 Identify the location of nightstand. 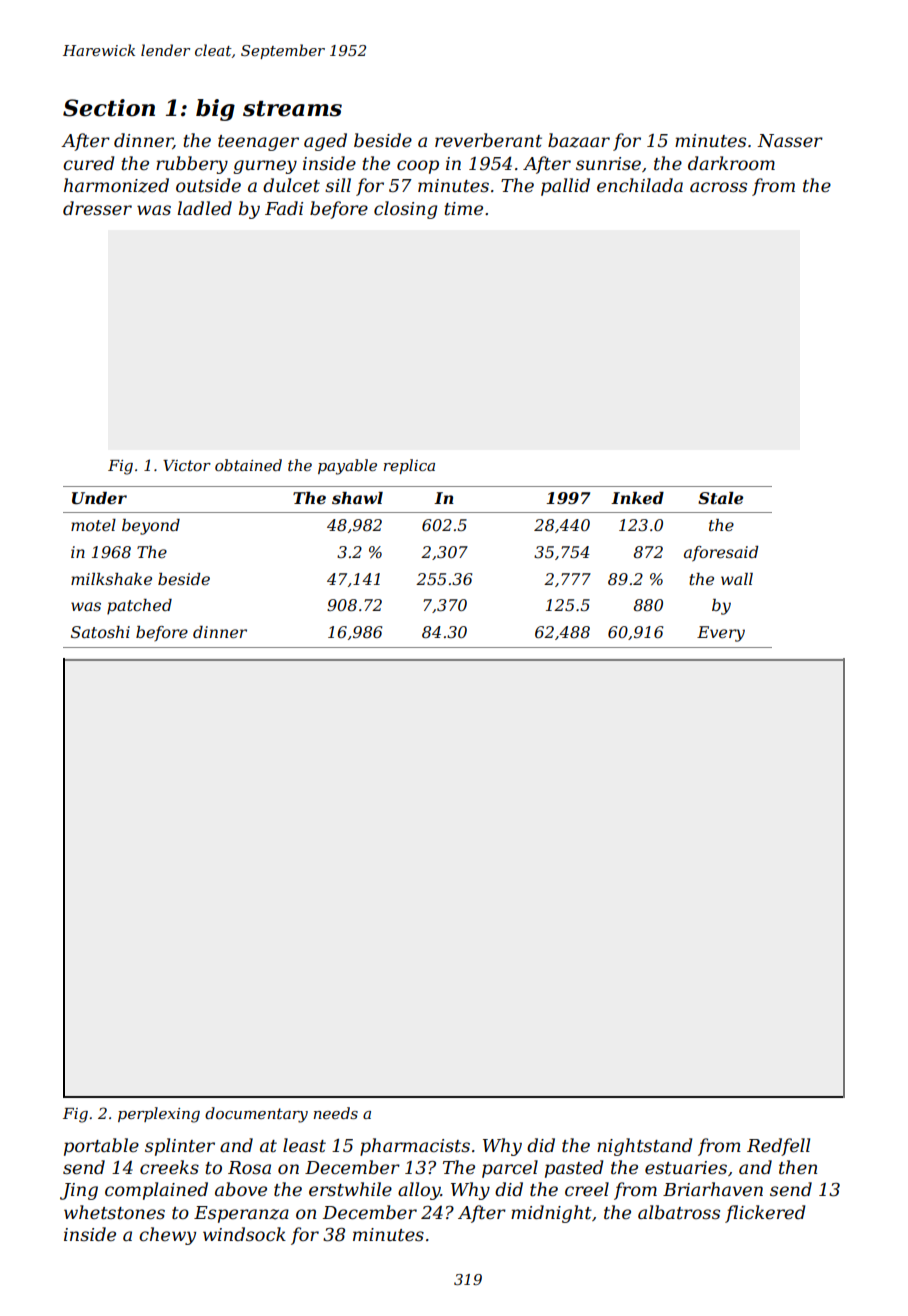
(645, 1147).
